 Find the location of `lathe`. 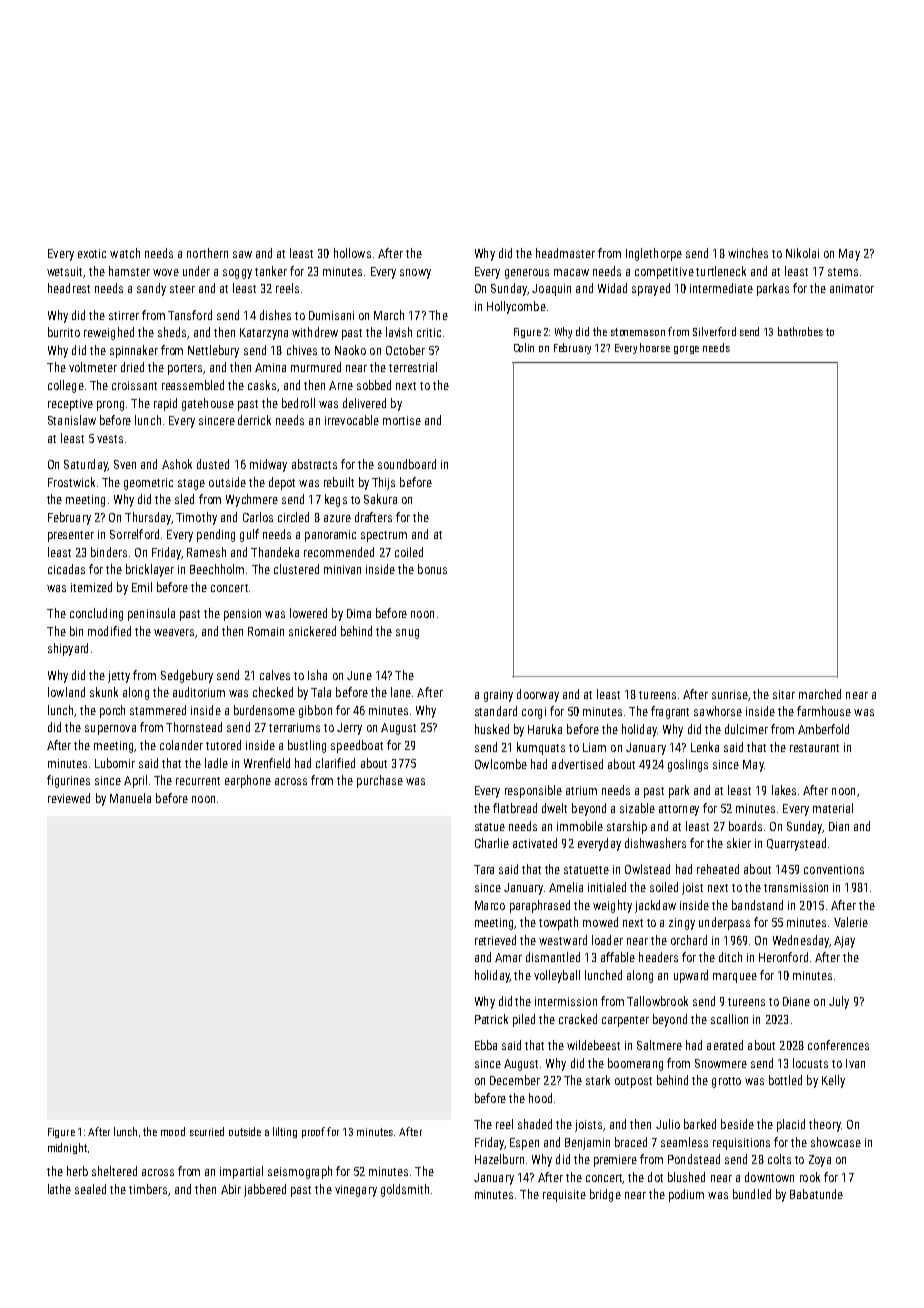

lathe is located at coordinates (59, 1189).
